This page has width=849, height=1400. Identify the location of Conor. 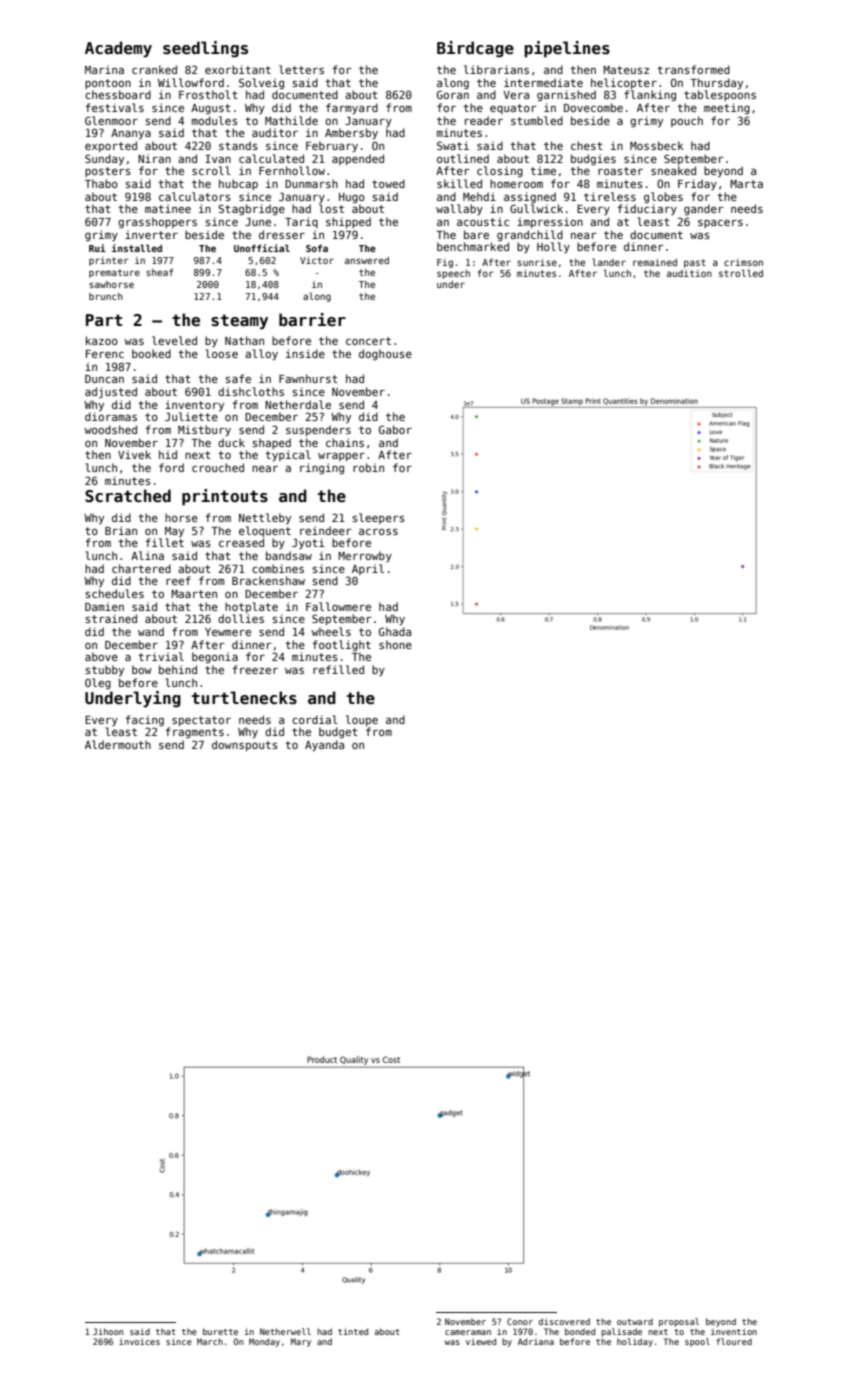
(520, 1321).
